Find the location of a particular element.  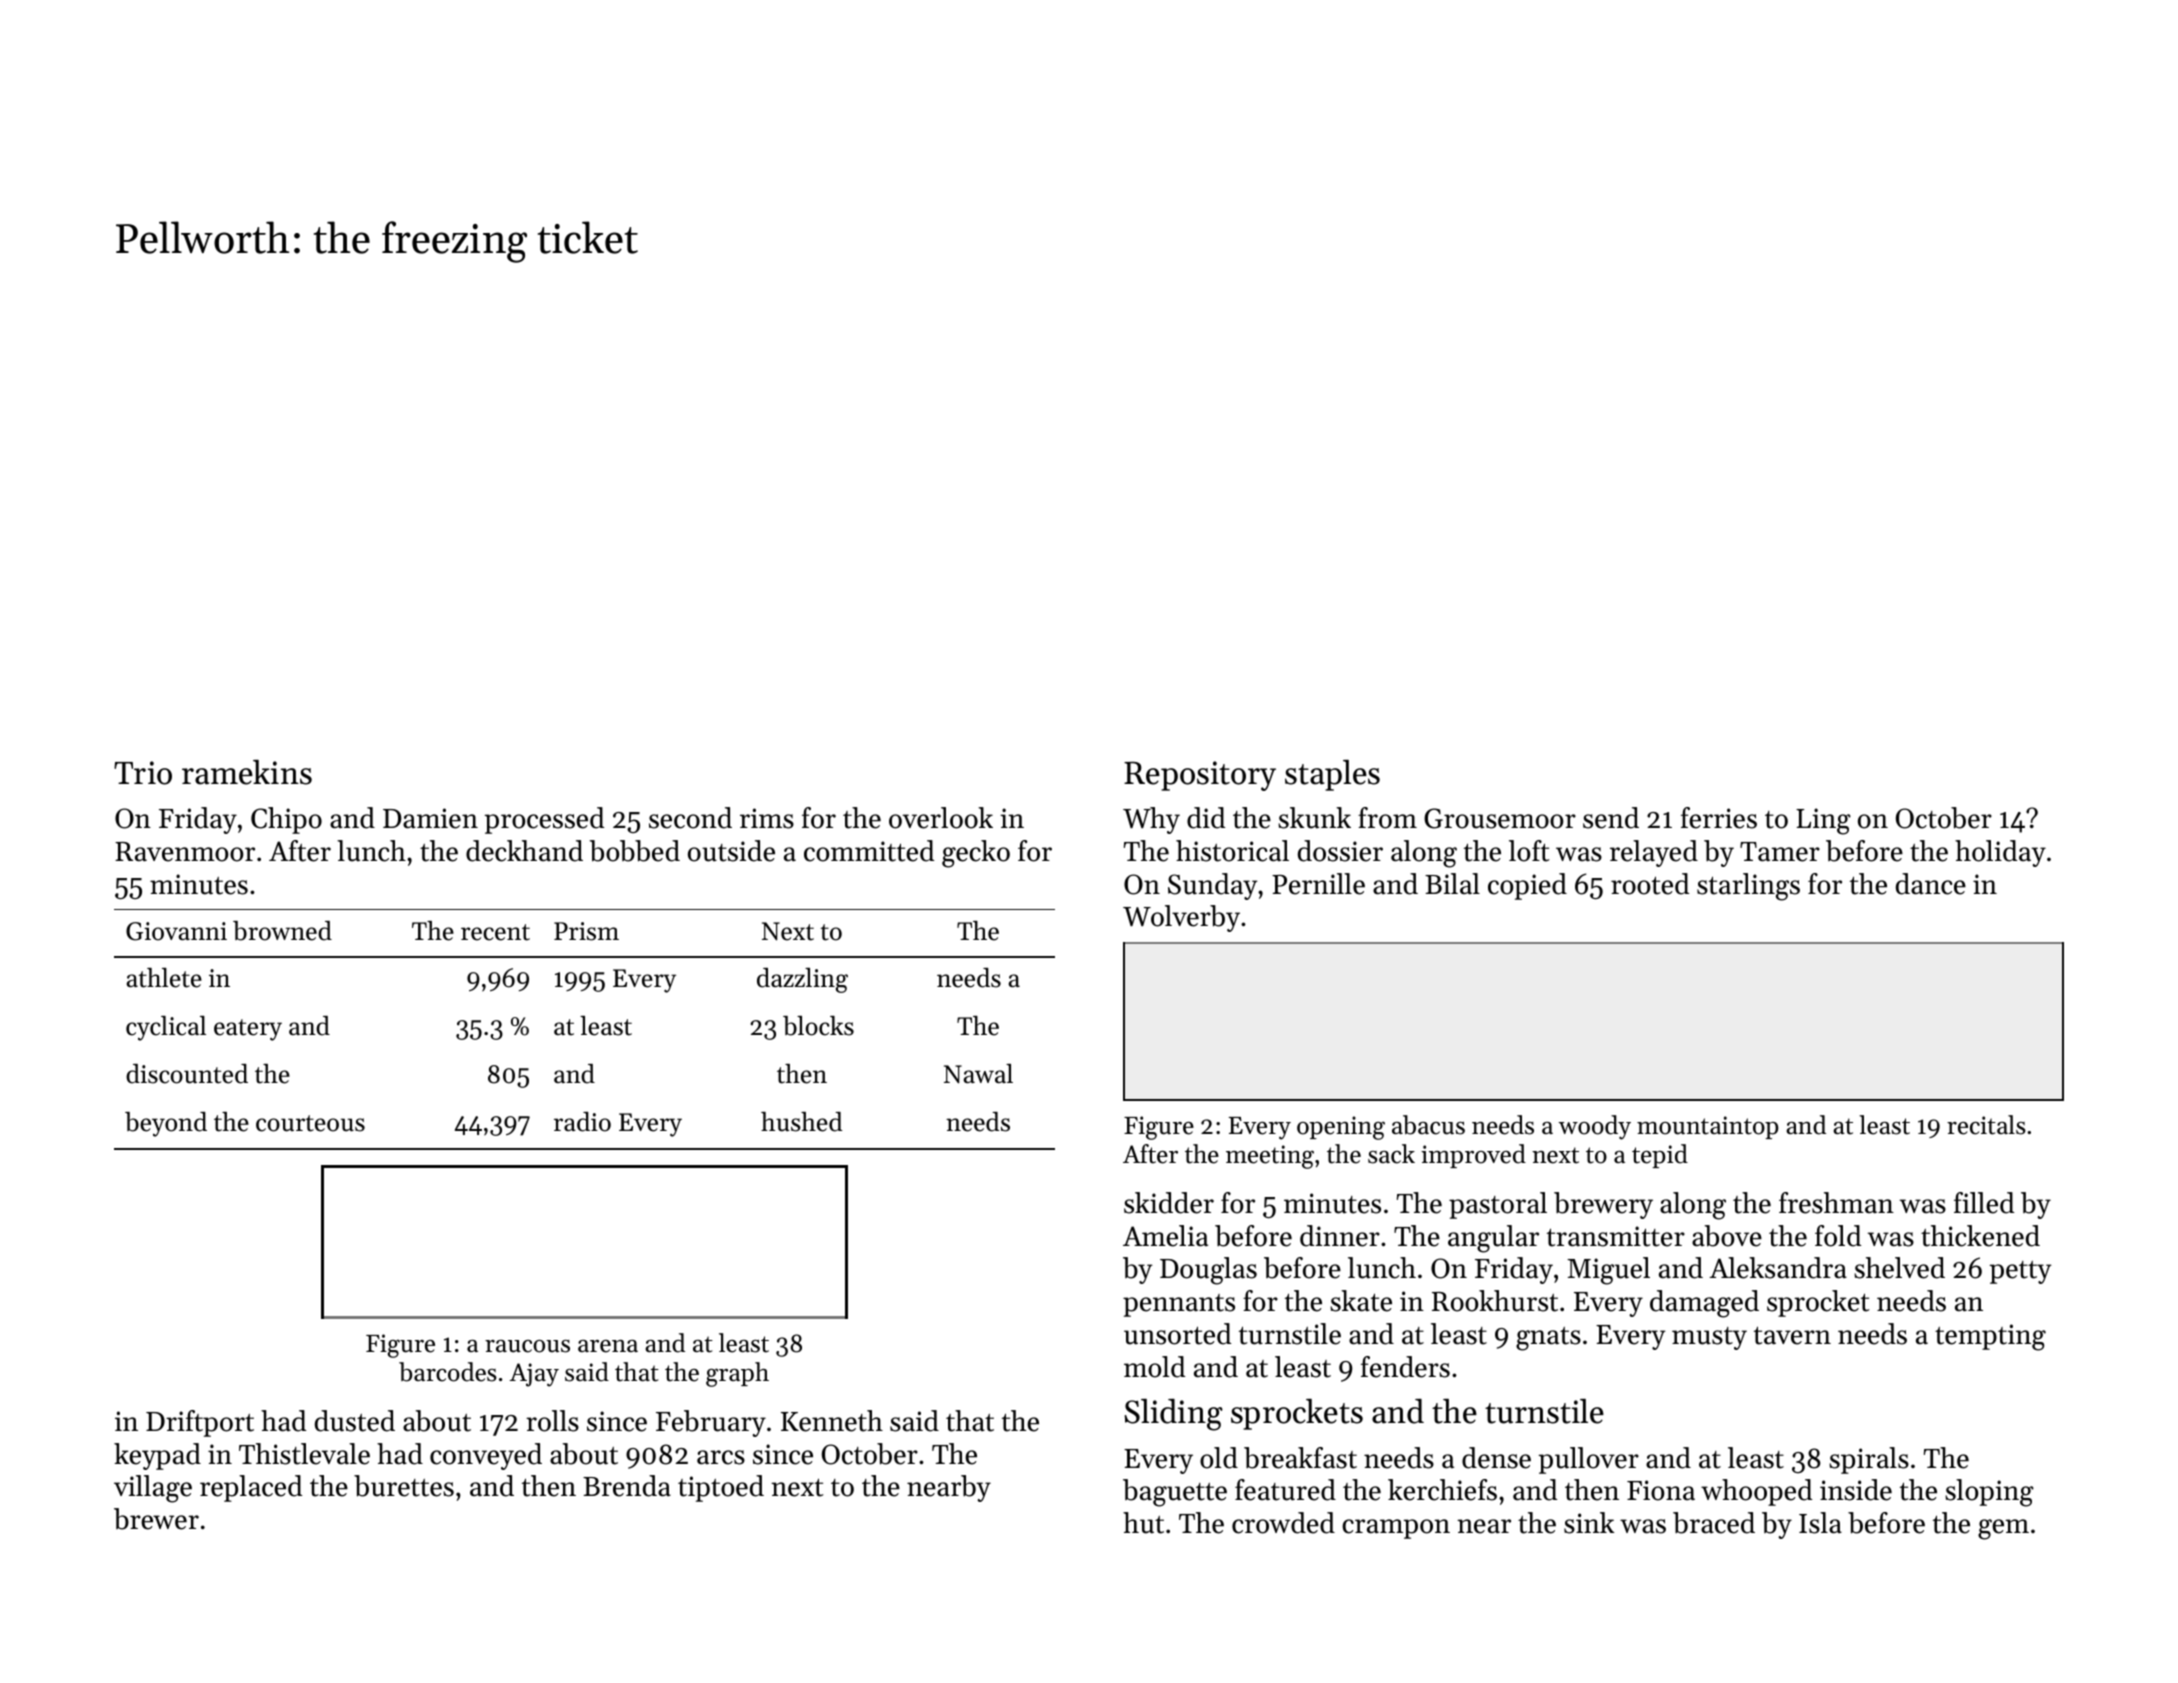

rooted is located at coordinates (1650, 884).
